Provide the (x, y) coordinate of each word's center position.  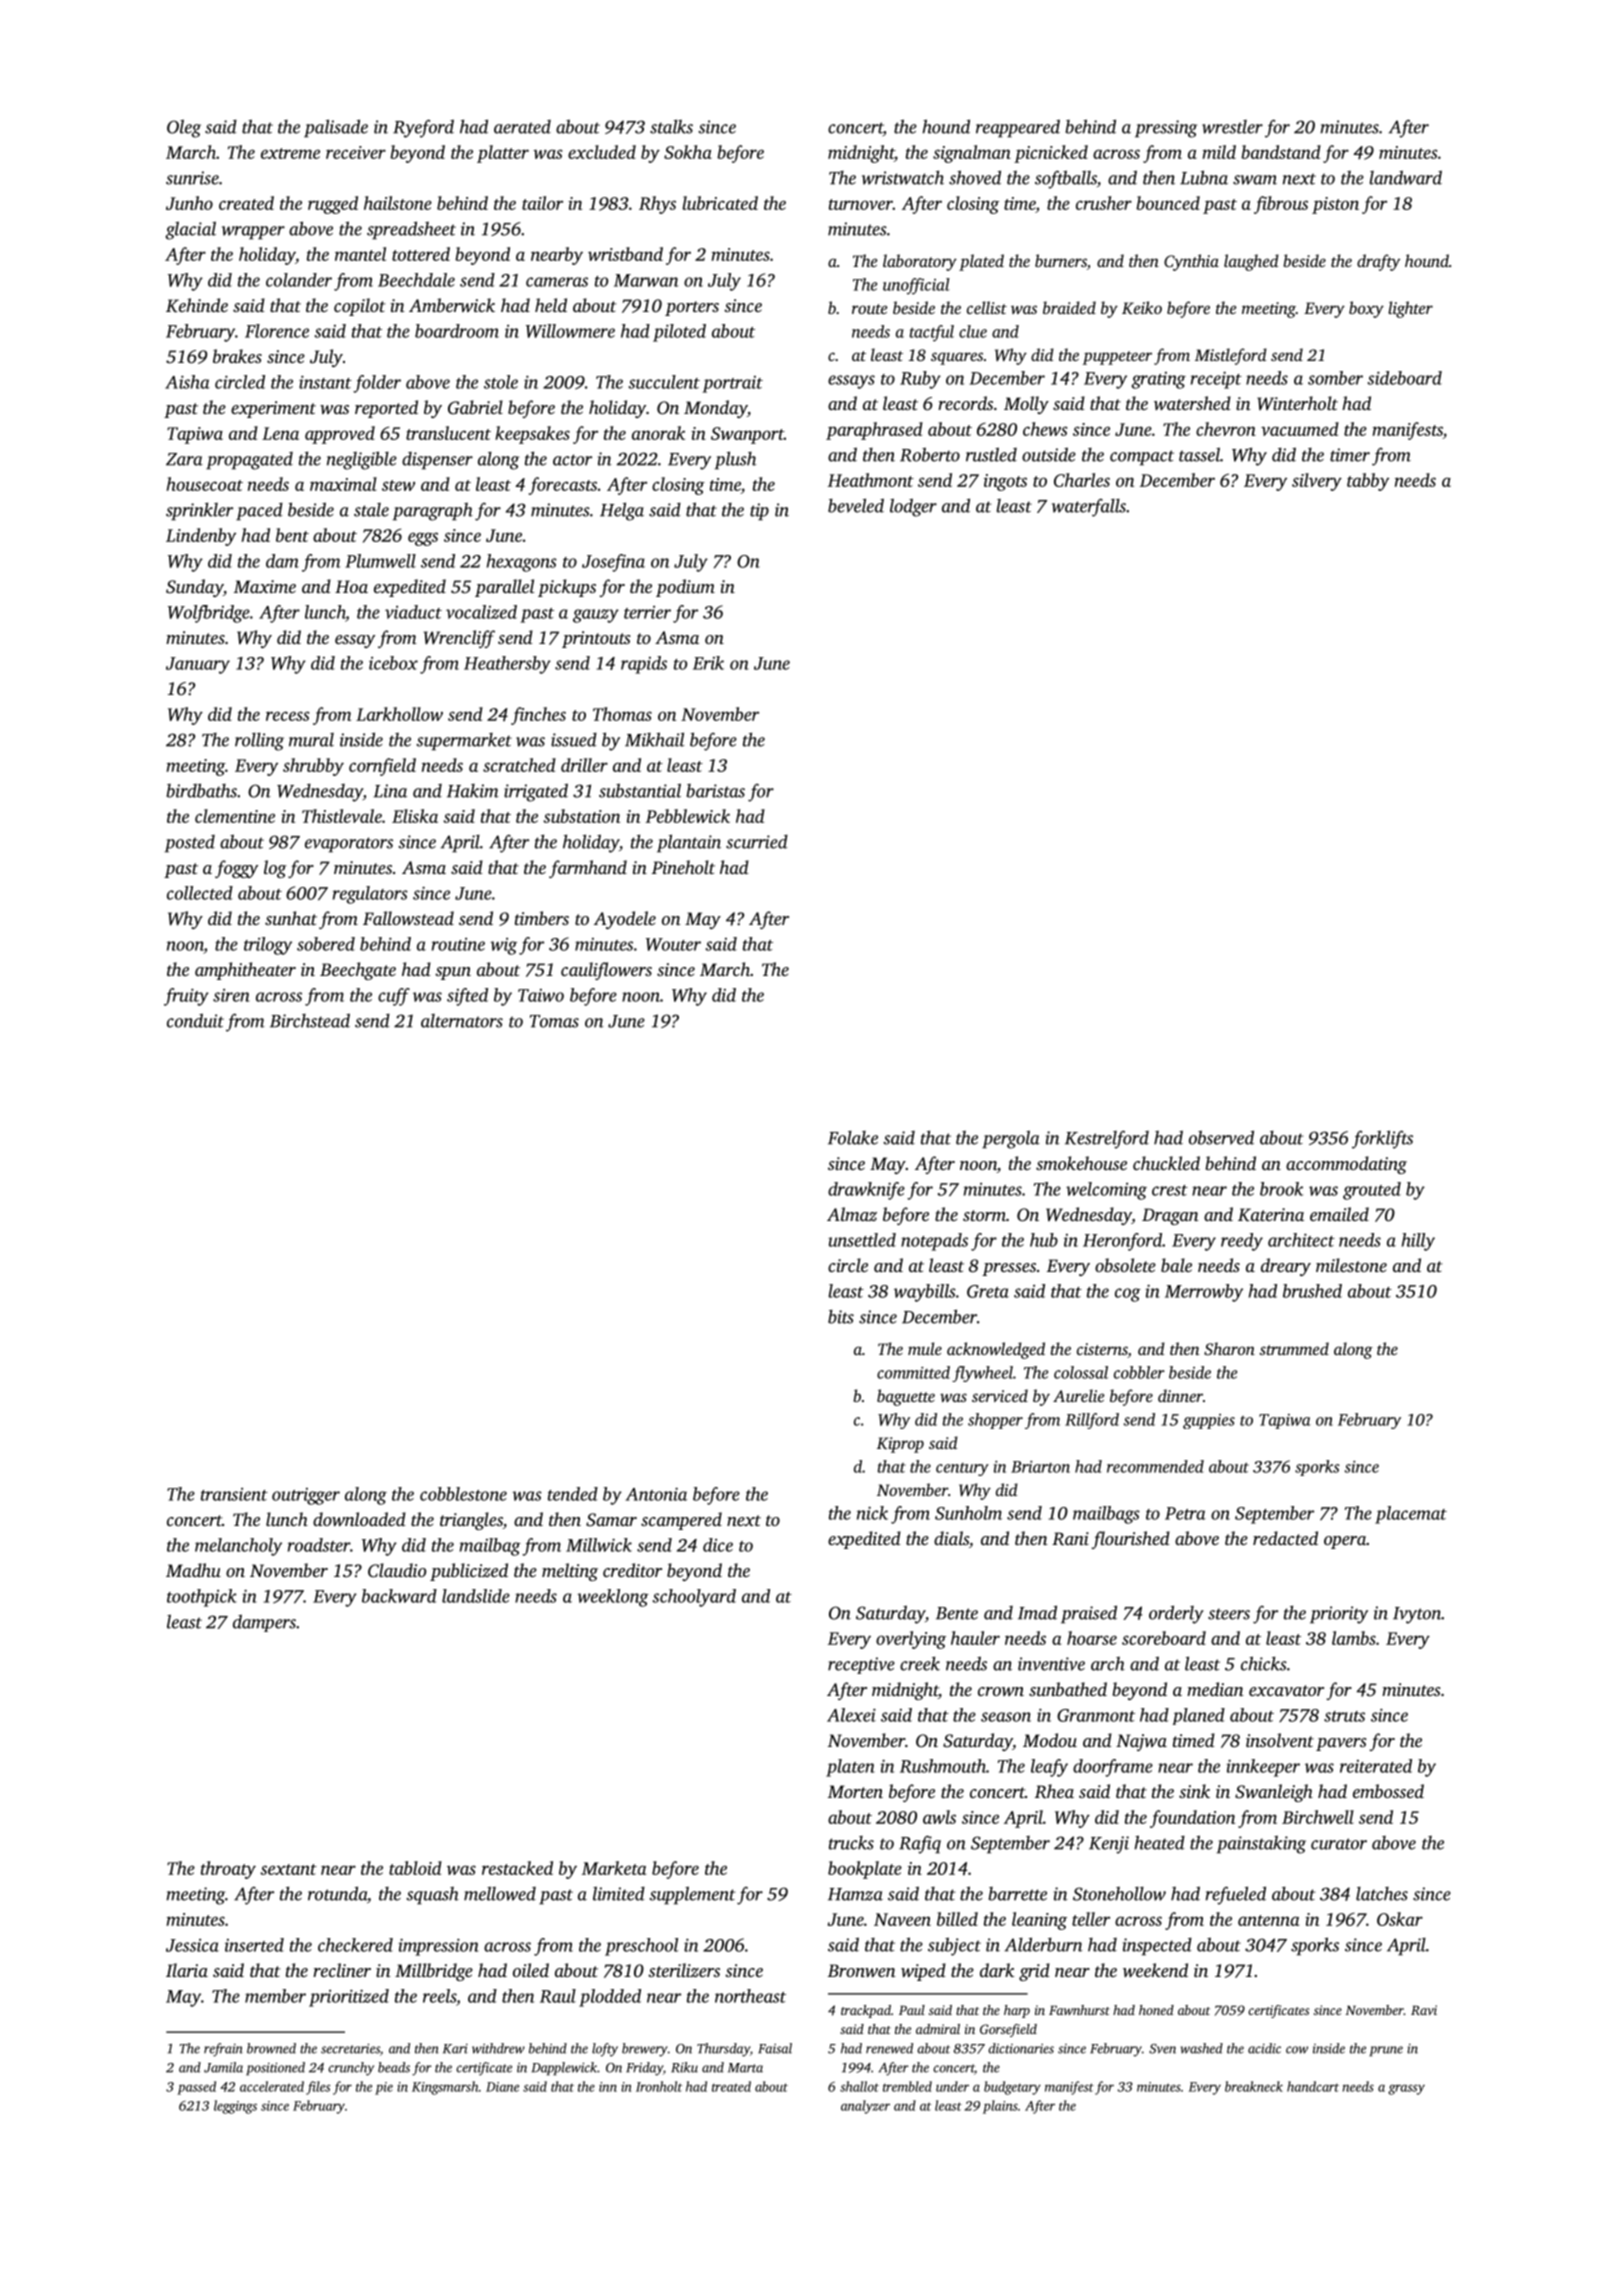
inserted (254, 1945)
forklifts (1382, 1139)
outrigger (306, 1496)
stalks (671, 126)
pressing (1166, 129)
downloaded (359, 1519)
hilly (1418, 1242)
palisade (336, 128)
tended (573, 1494)
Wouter (673, 944)
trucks (851, 1843)
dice (718, 1545)
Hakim (473, 791)
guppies (1209, 1421)
